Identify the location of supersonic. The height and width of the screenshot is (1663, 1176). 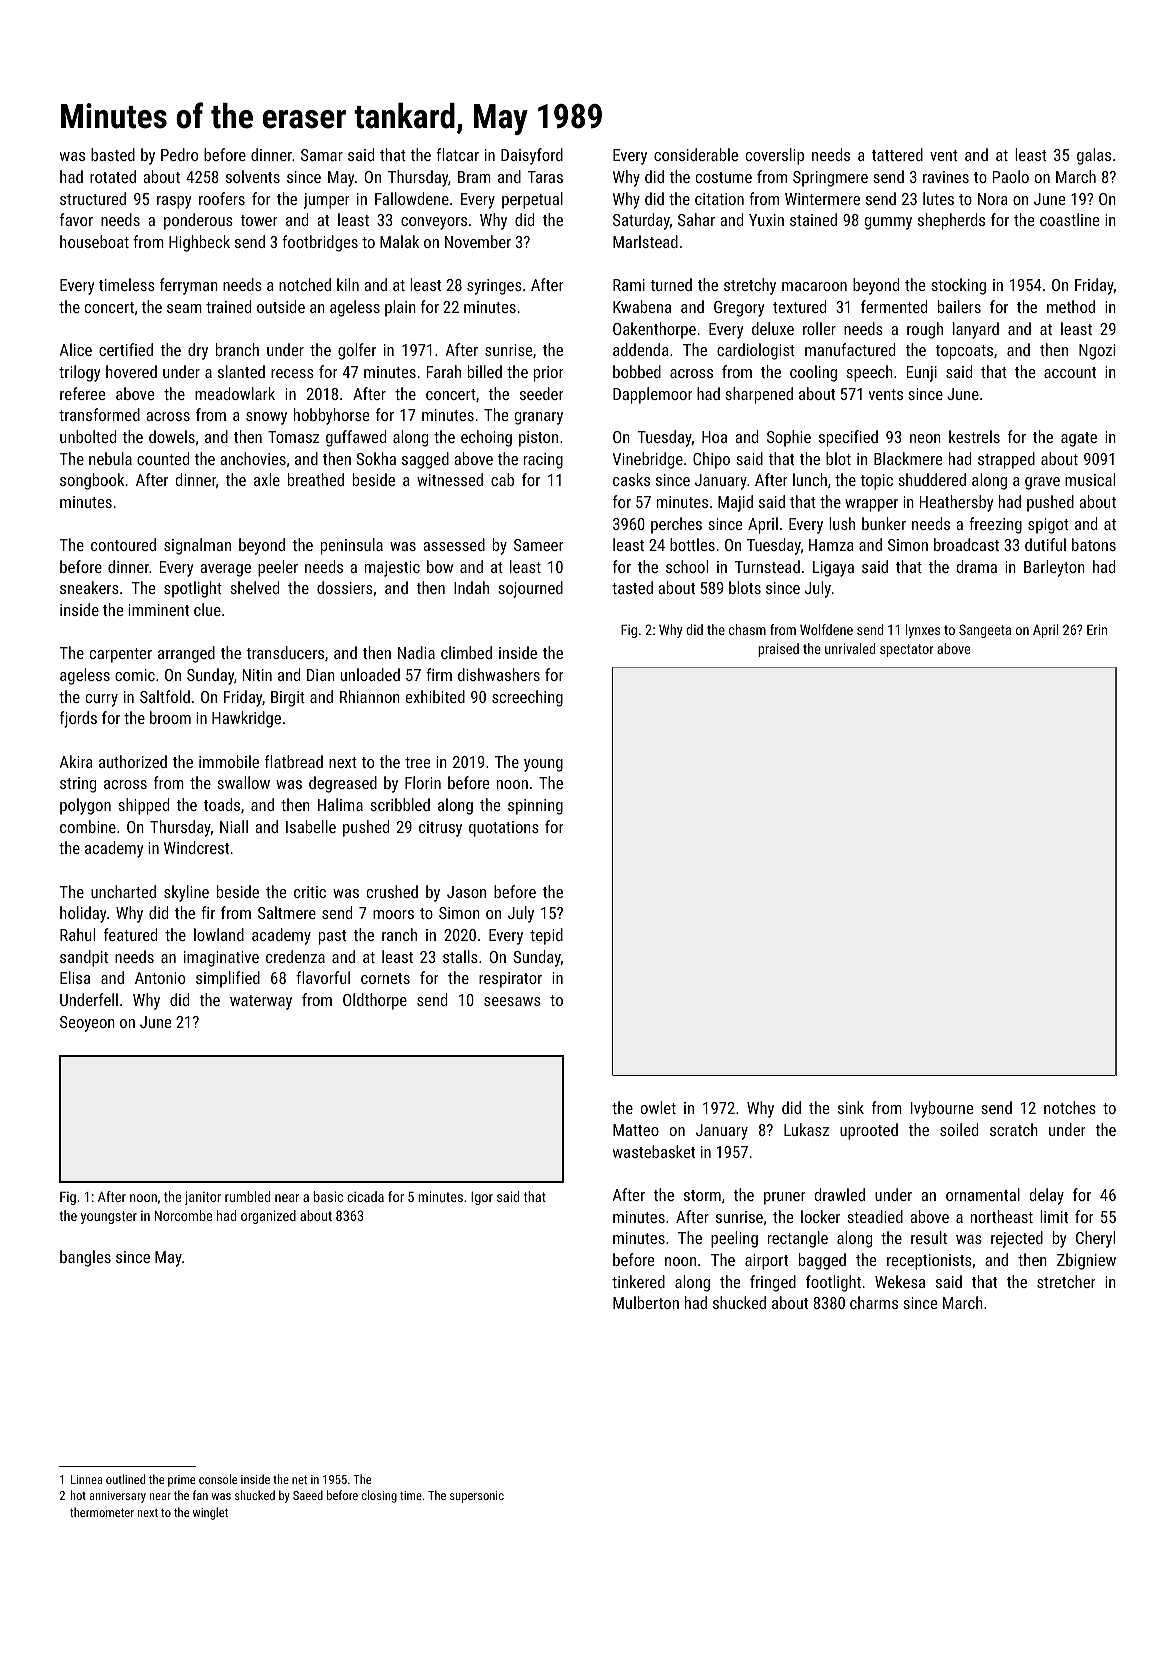
(477, 1497).
